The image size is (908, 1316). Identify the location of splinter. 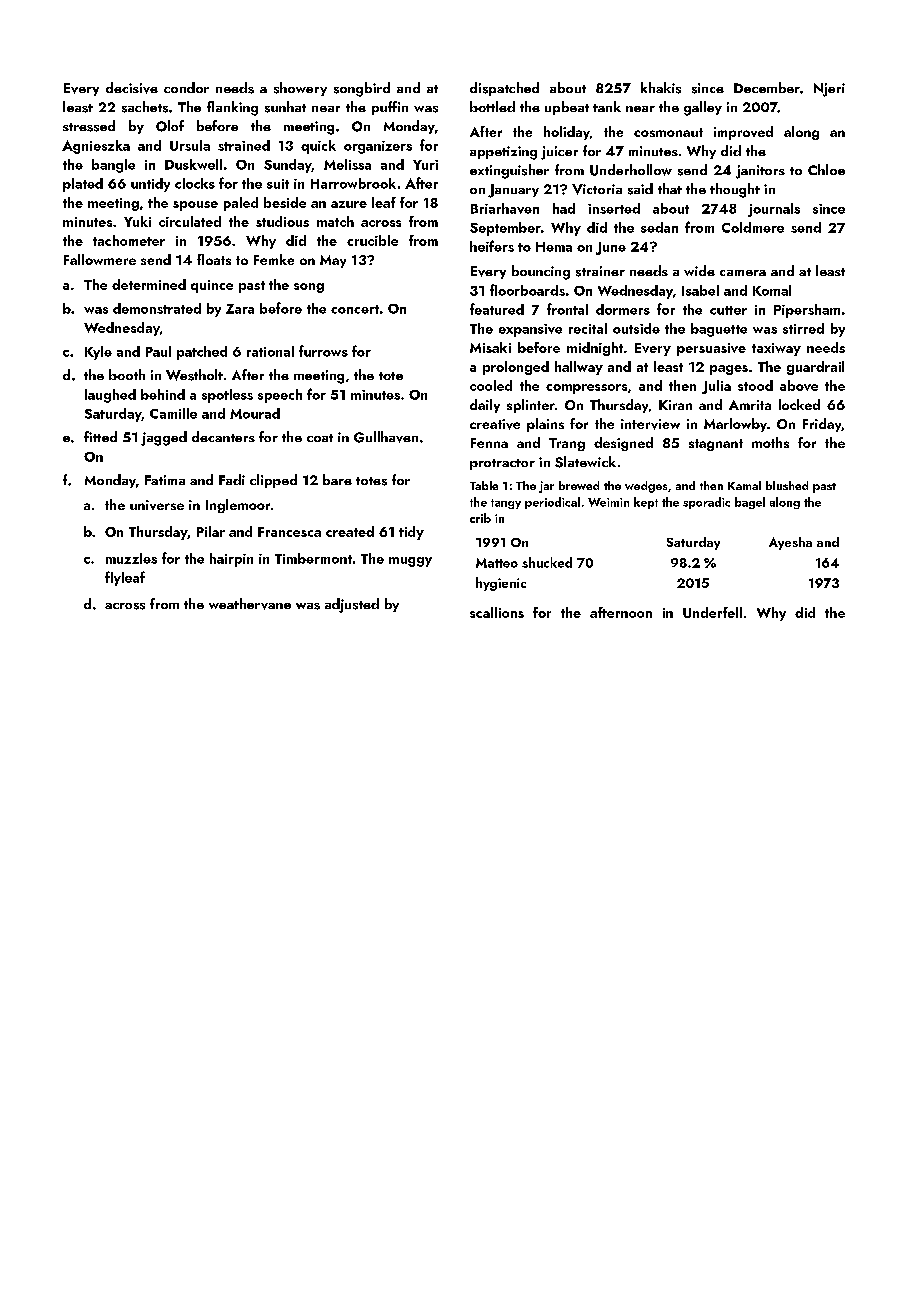
(531, 406).
